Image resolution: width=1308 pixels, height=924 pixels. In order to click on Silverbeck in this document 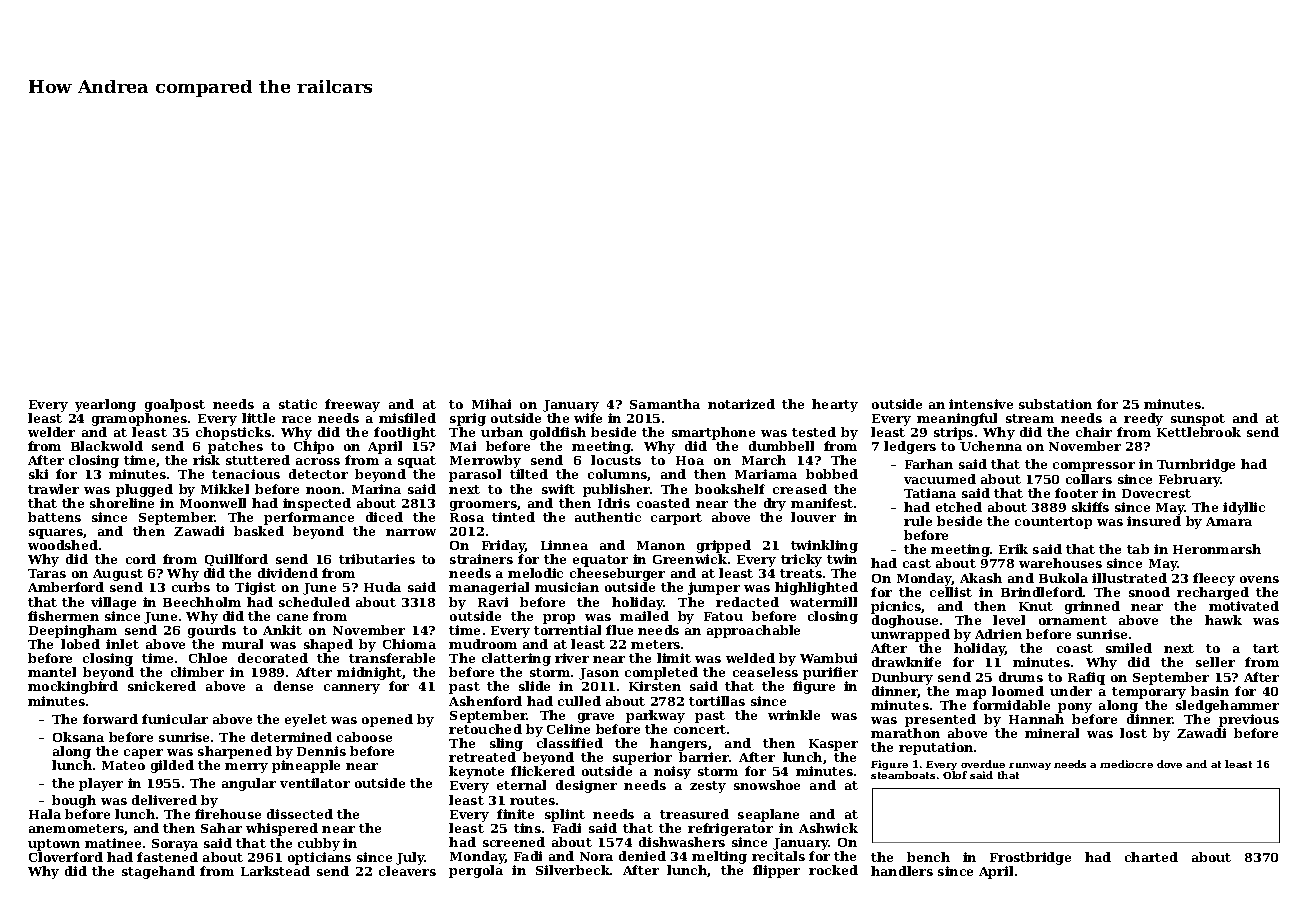, I will do `click(573, 870)`.
